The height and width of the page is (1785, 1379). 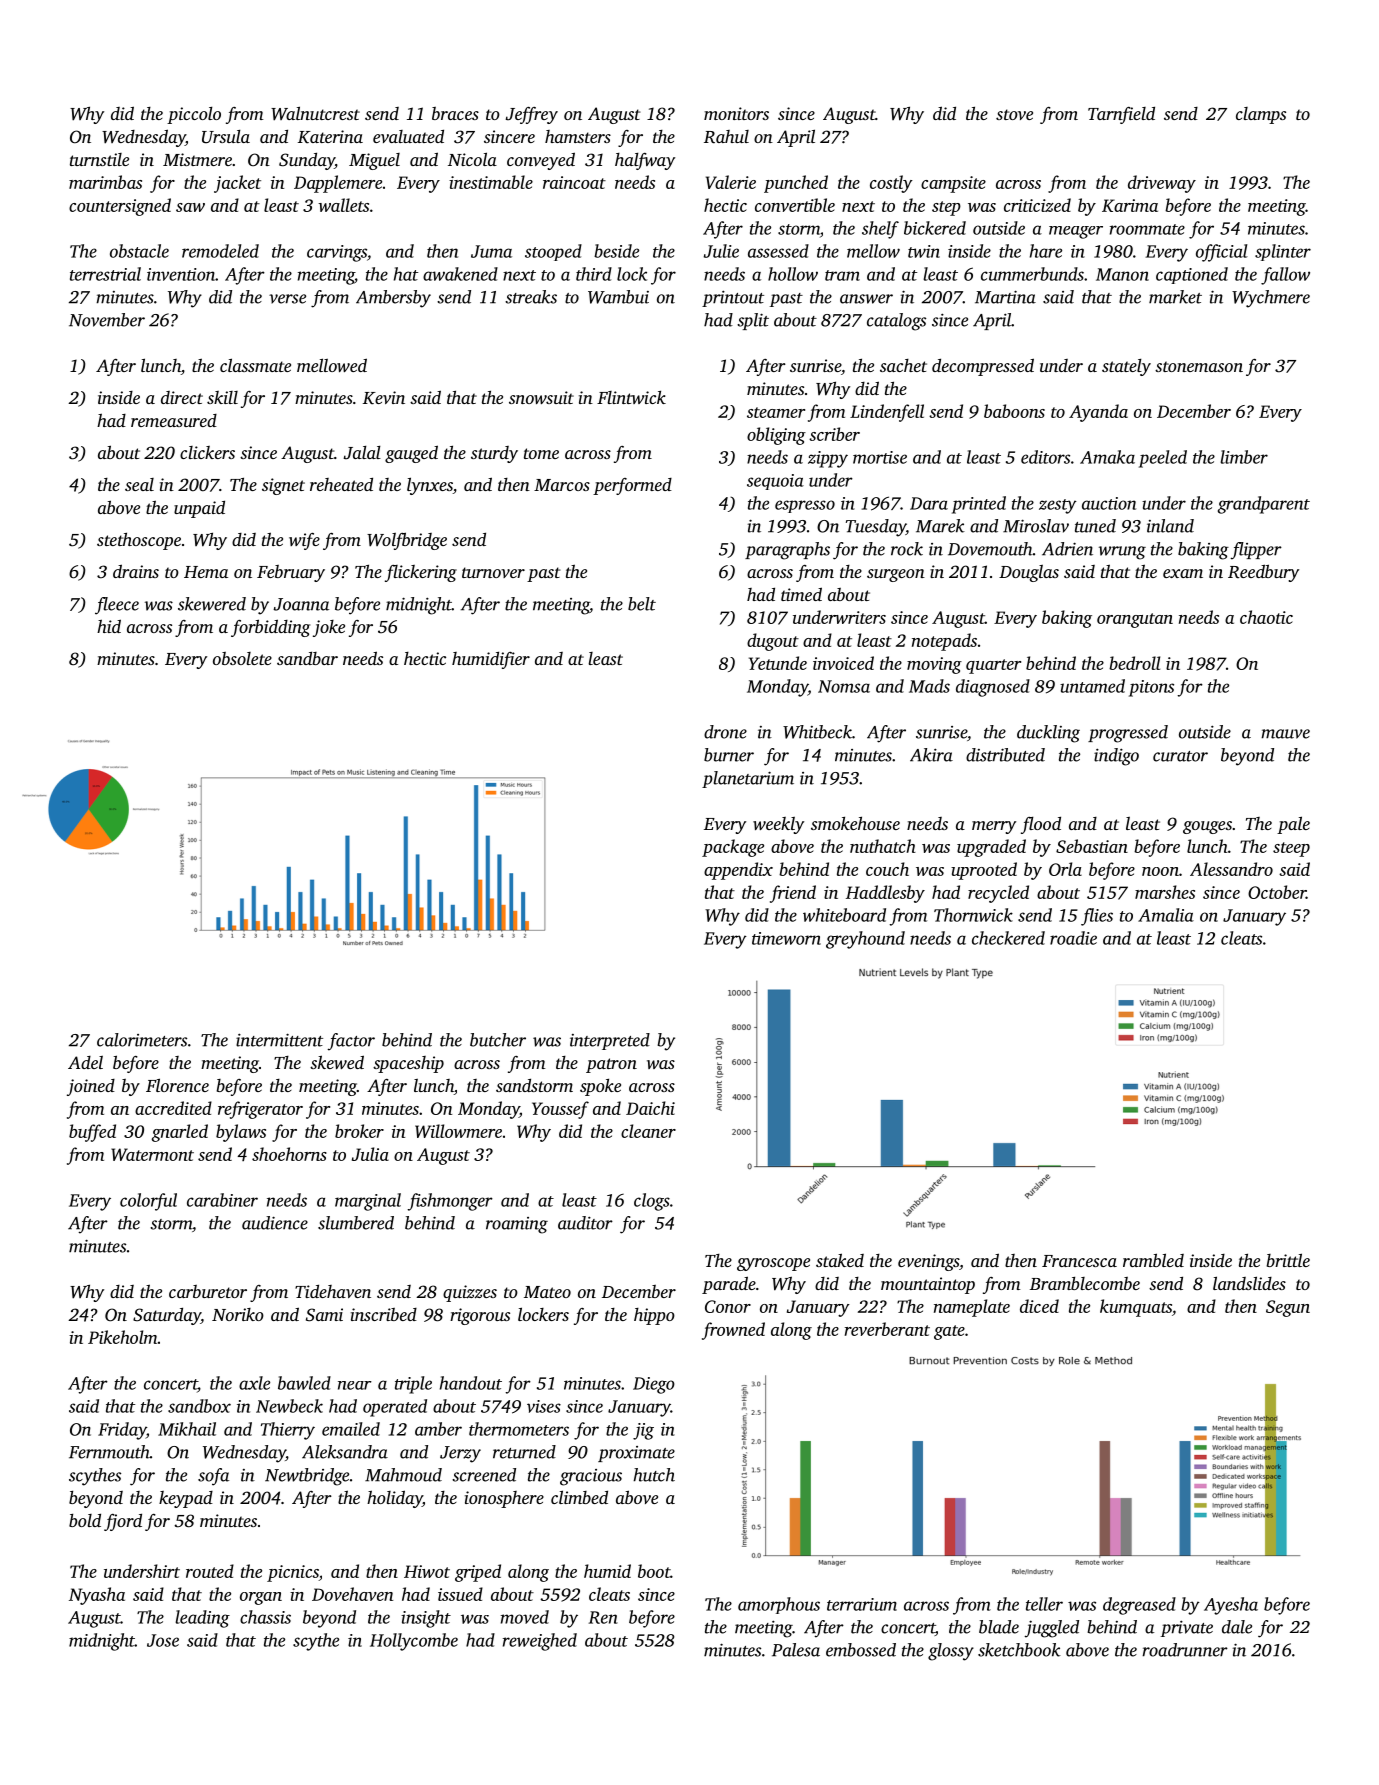 What do you see at coordinates (654, 1571) in the page?
I see `boot` at bounding box center [654, 1571].
